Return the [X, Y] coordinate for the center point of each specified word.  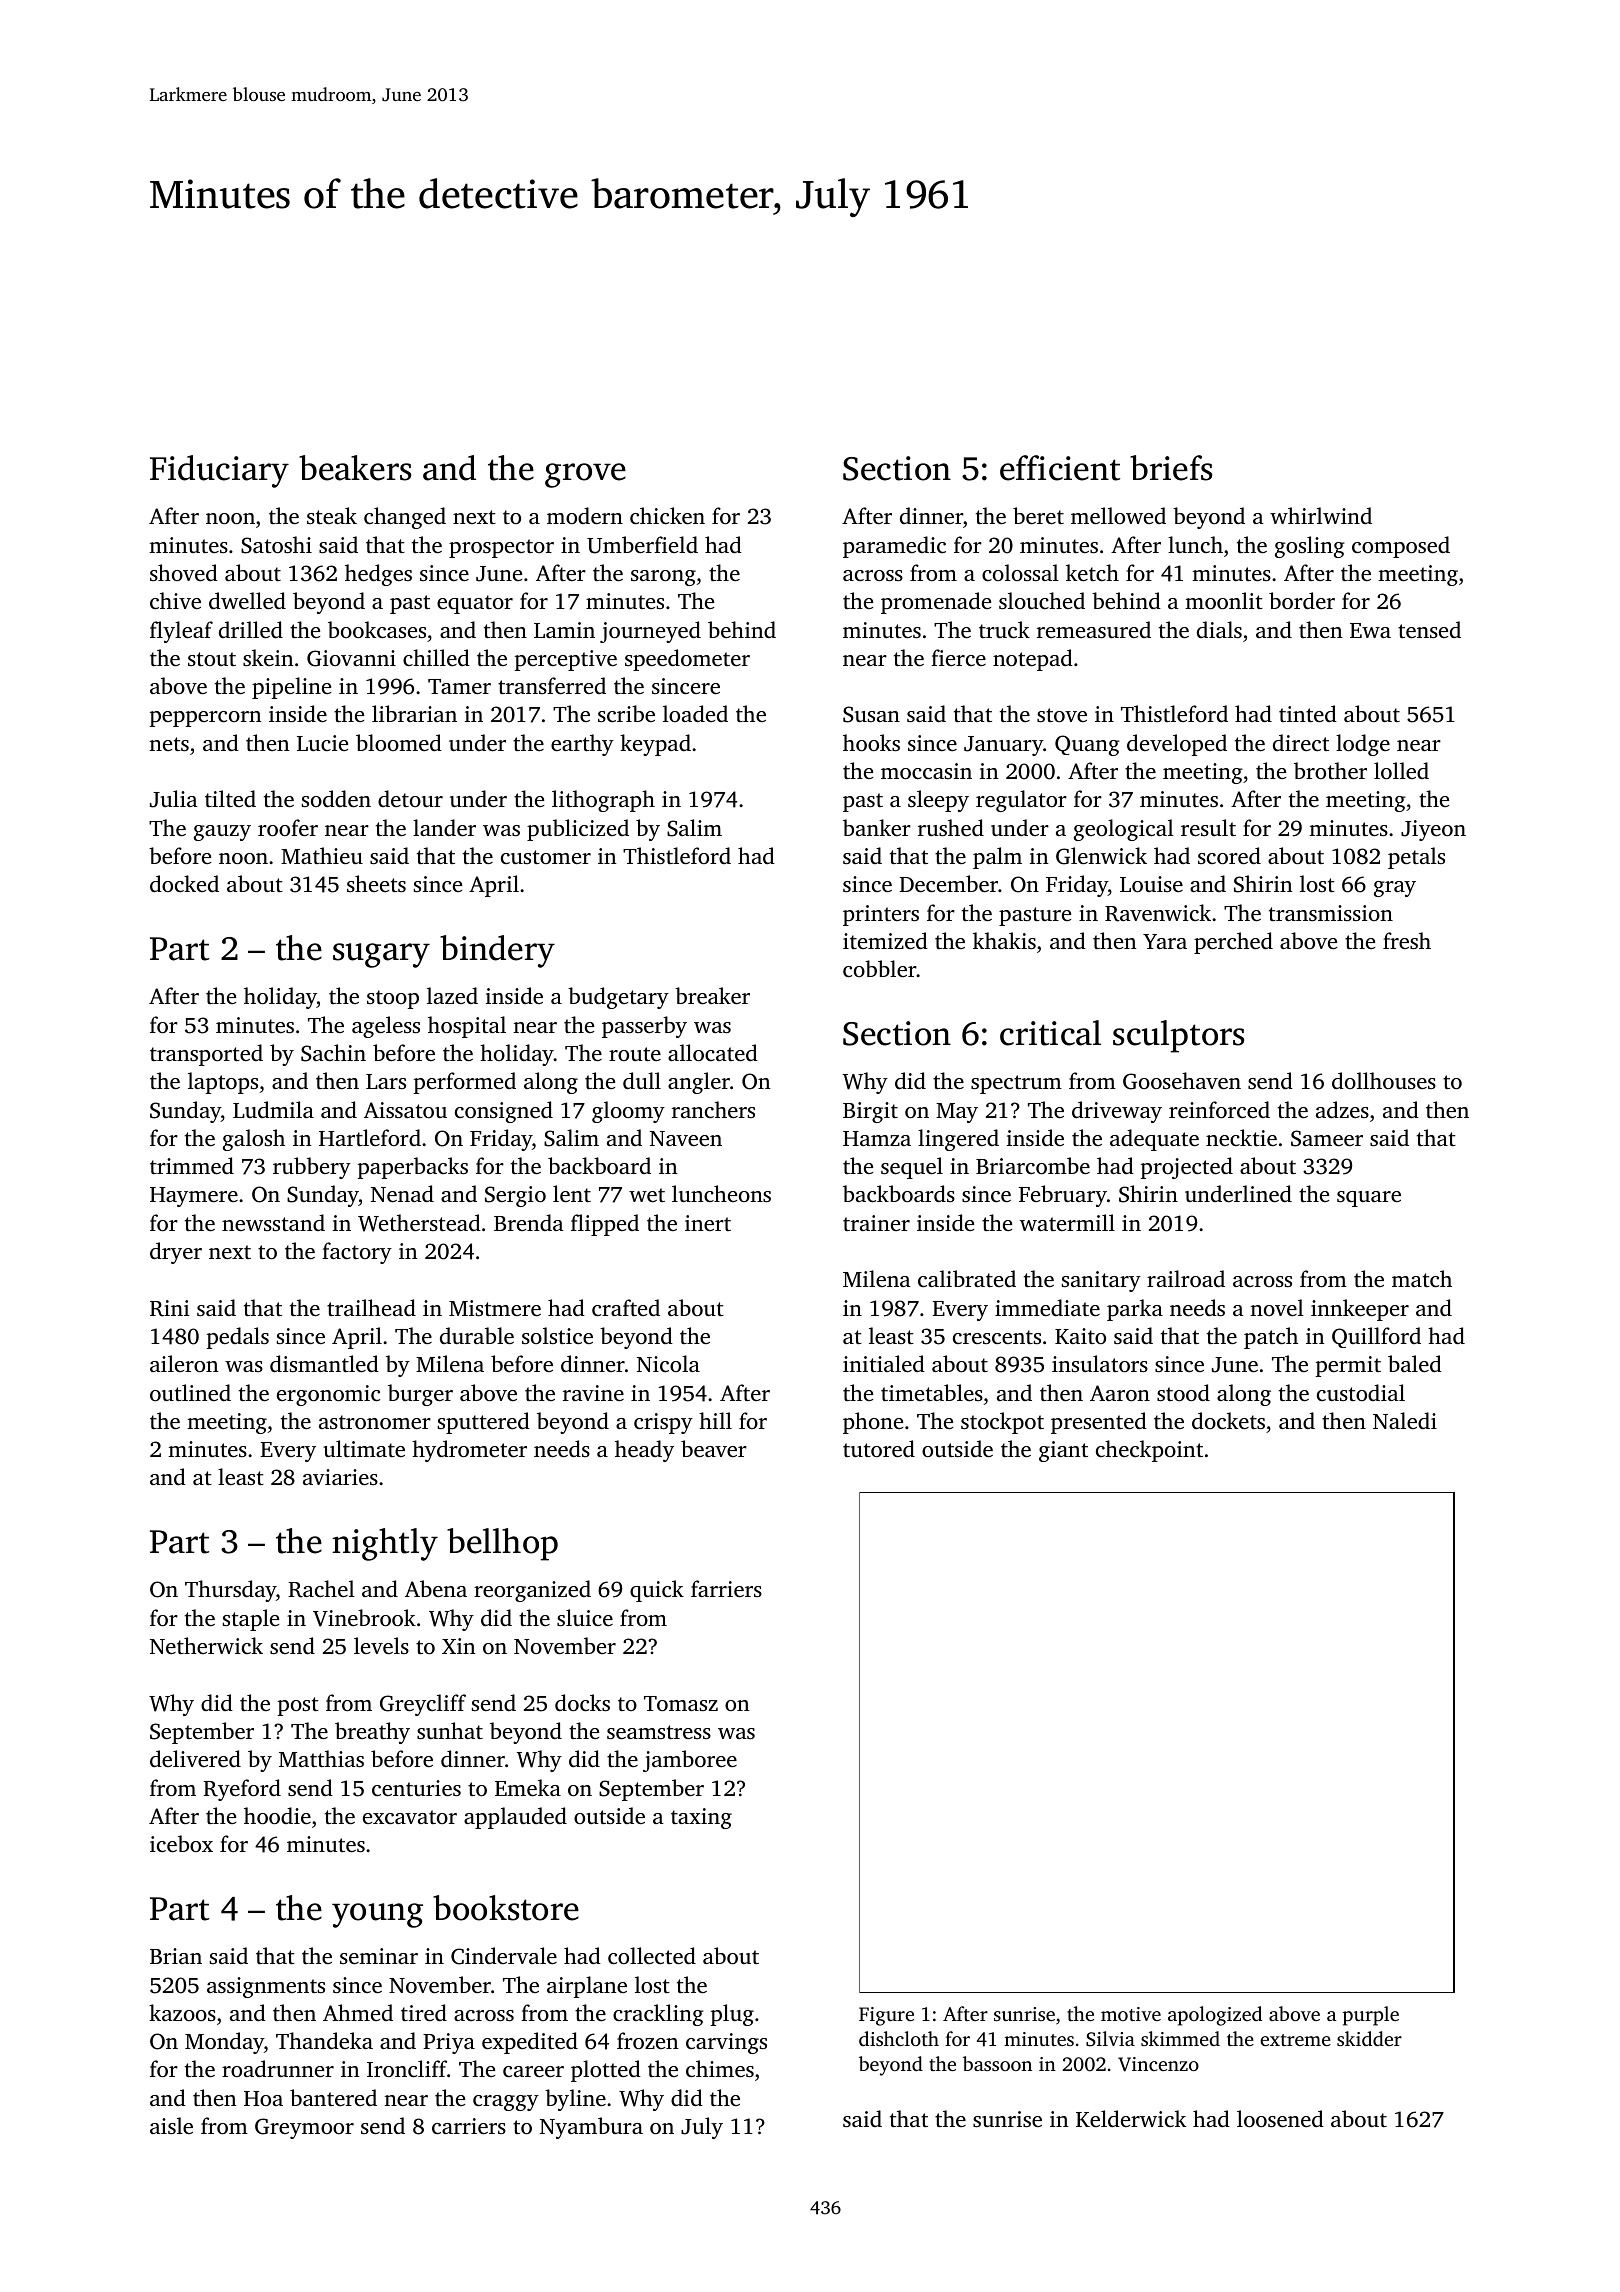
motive [1131, 2014]
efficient [1060, 468]
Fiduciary [219, 471]
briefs [1171, 468]
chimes [720, 2068]
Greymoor [304, 2128]
